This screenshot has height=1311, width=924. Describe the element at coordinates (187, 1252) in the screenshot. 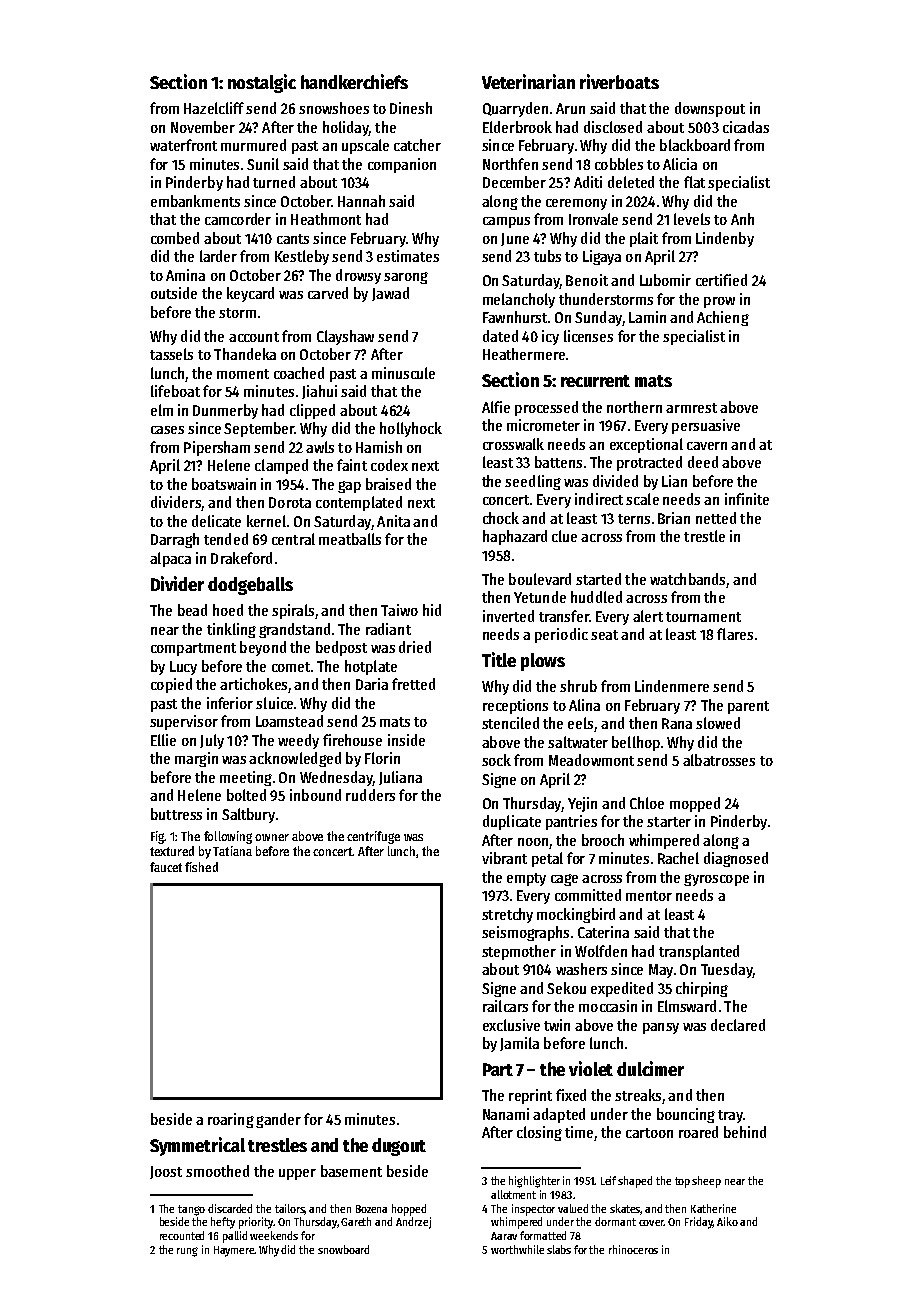

I see `rung` at that location.
